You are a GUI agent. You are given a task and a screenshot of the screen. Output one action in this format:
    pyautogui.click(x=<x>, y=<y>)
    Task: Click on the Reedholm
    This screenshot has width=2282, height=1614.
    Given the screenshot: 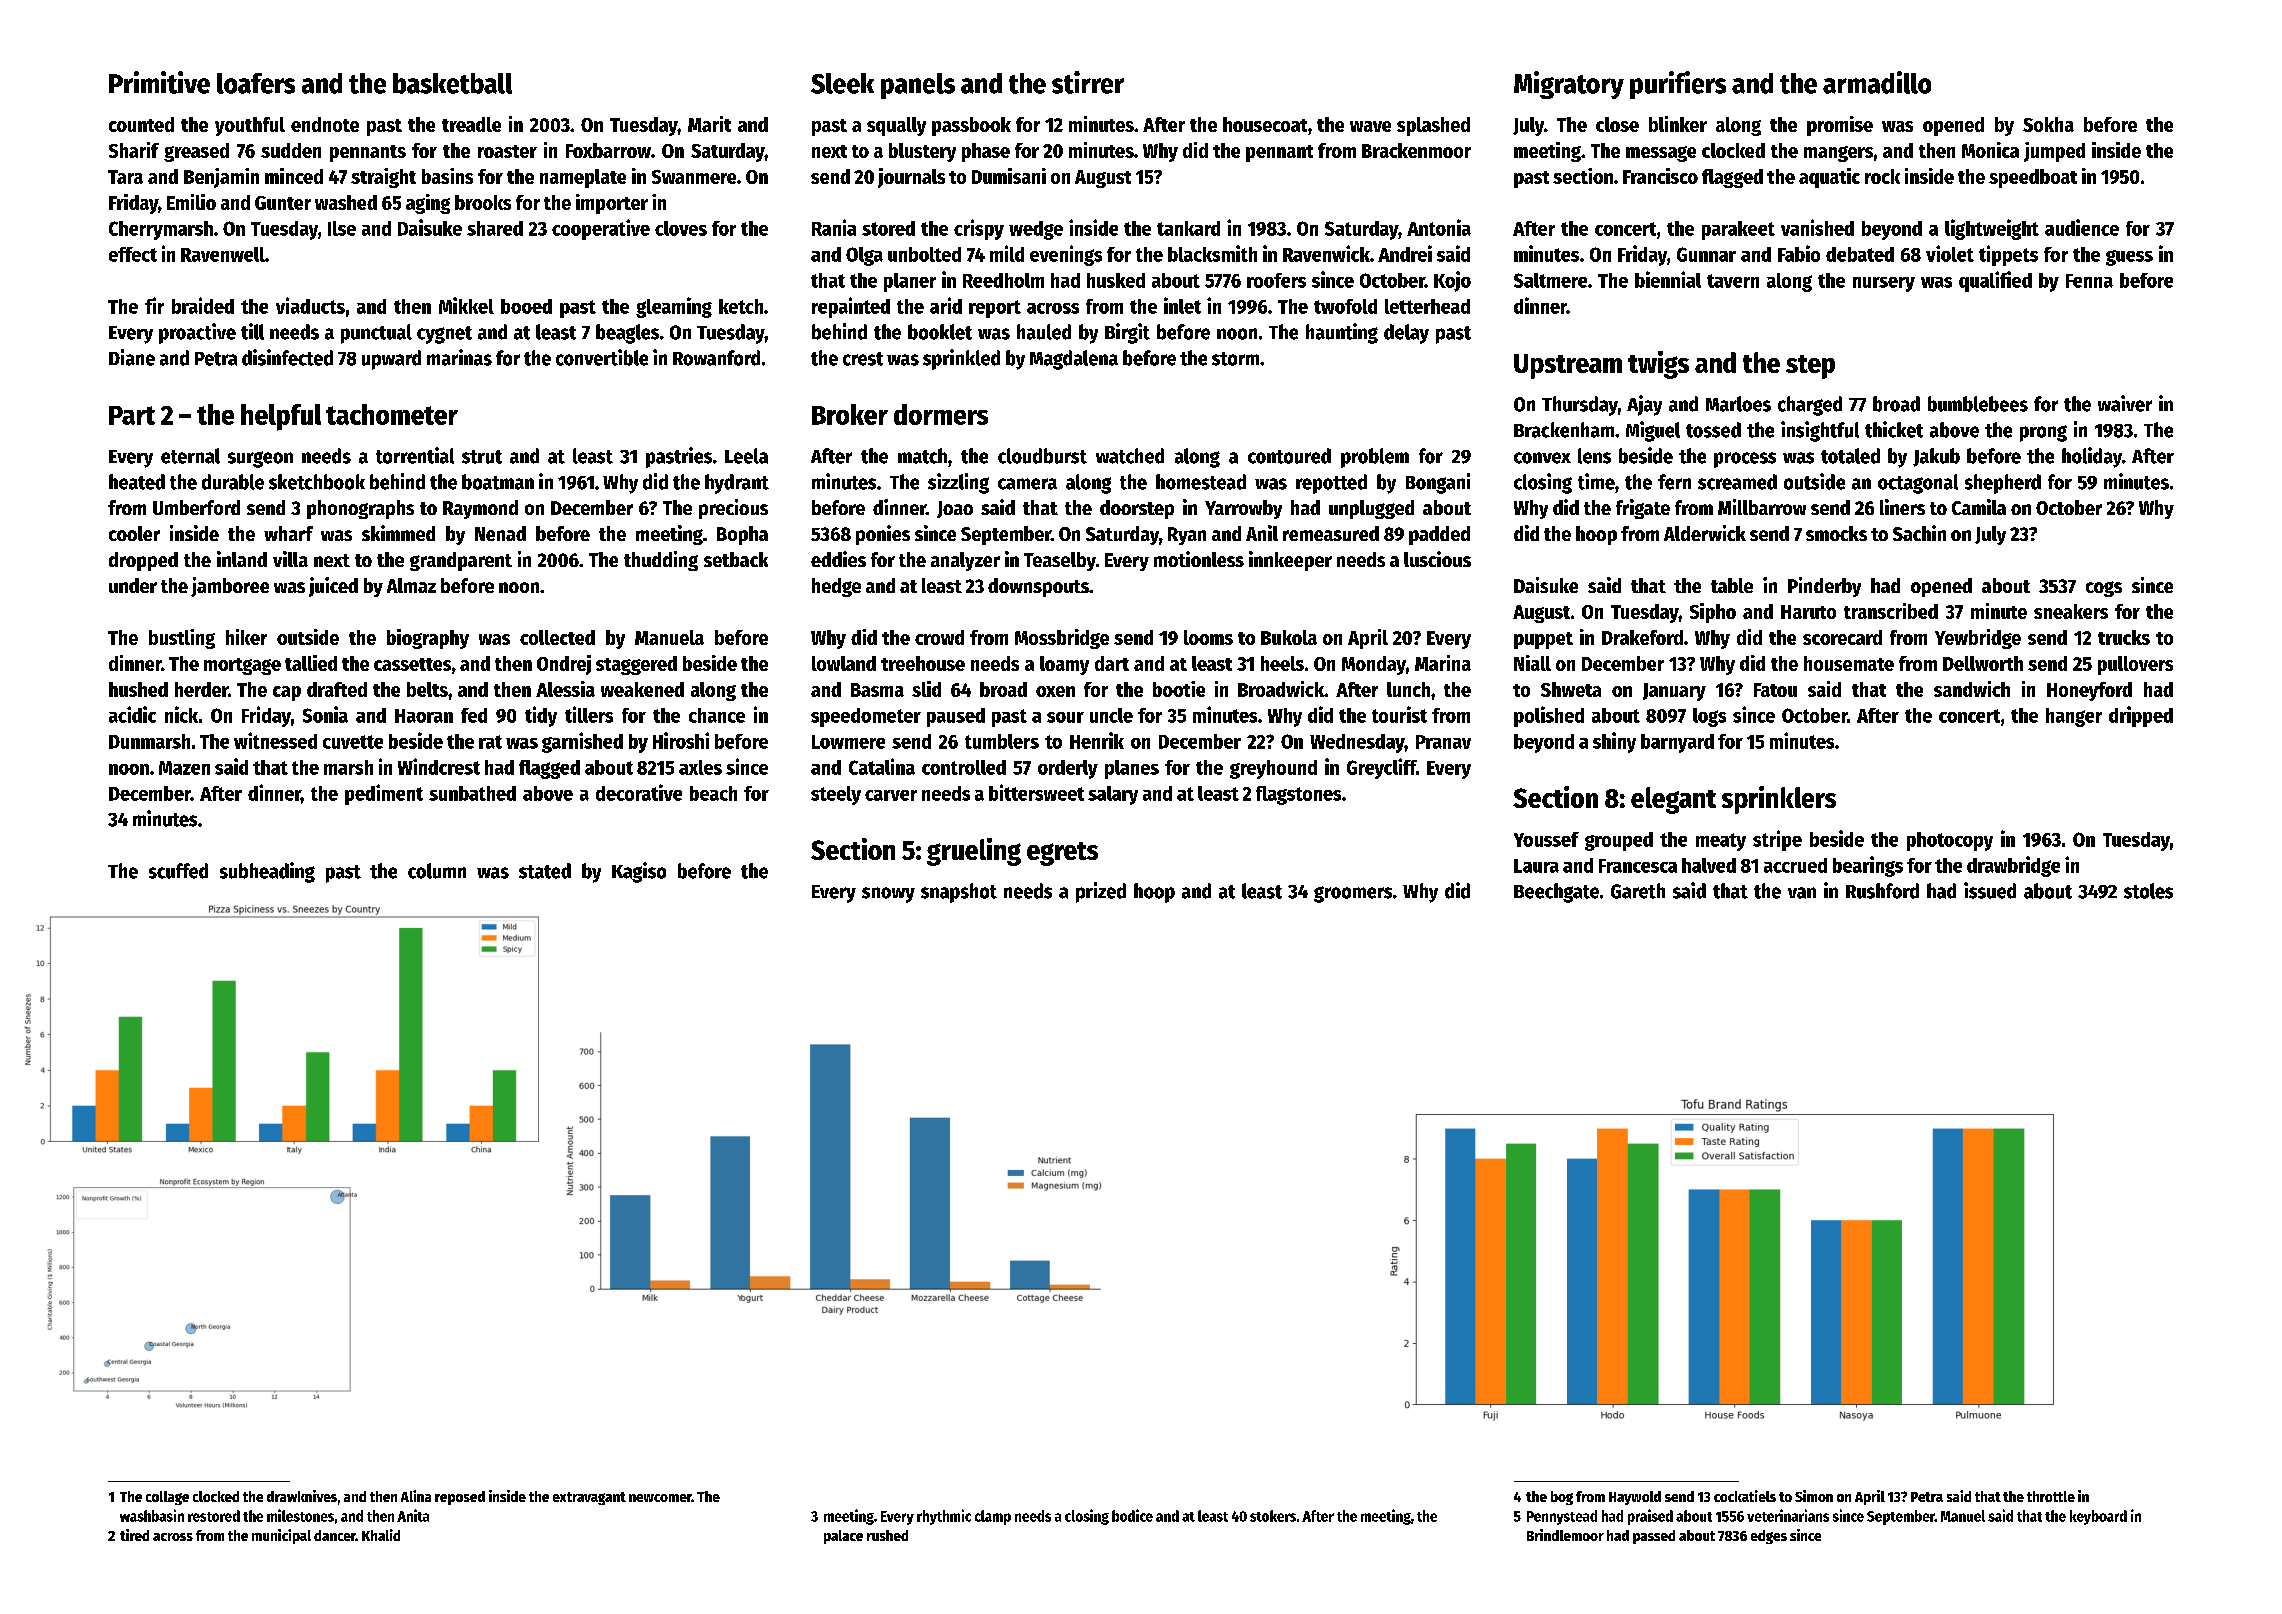 What is the action you would take?
    pyautogui.click(x=1003, y=280)
